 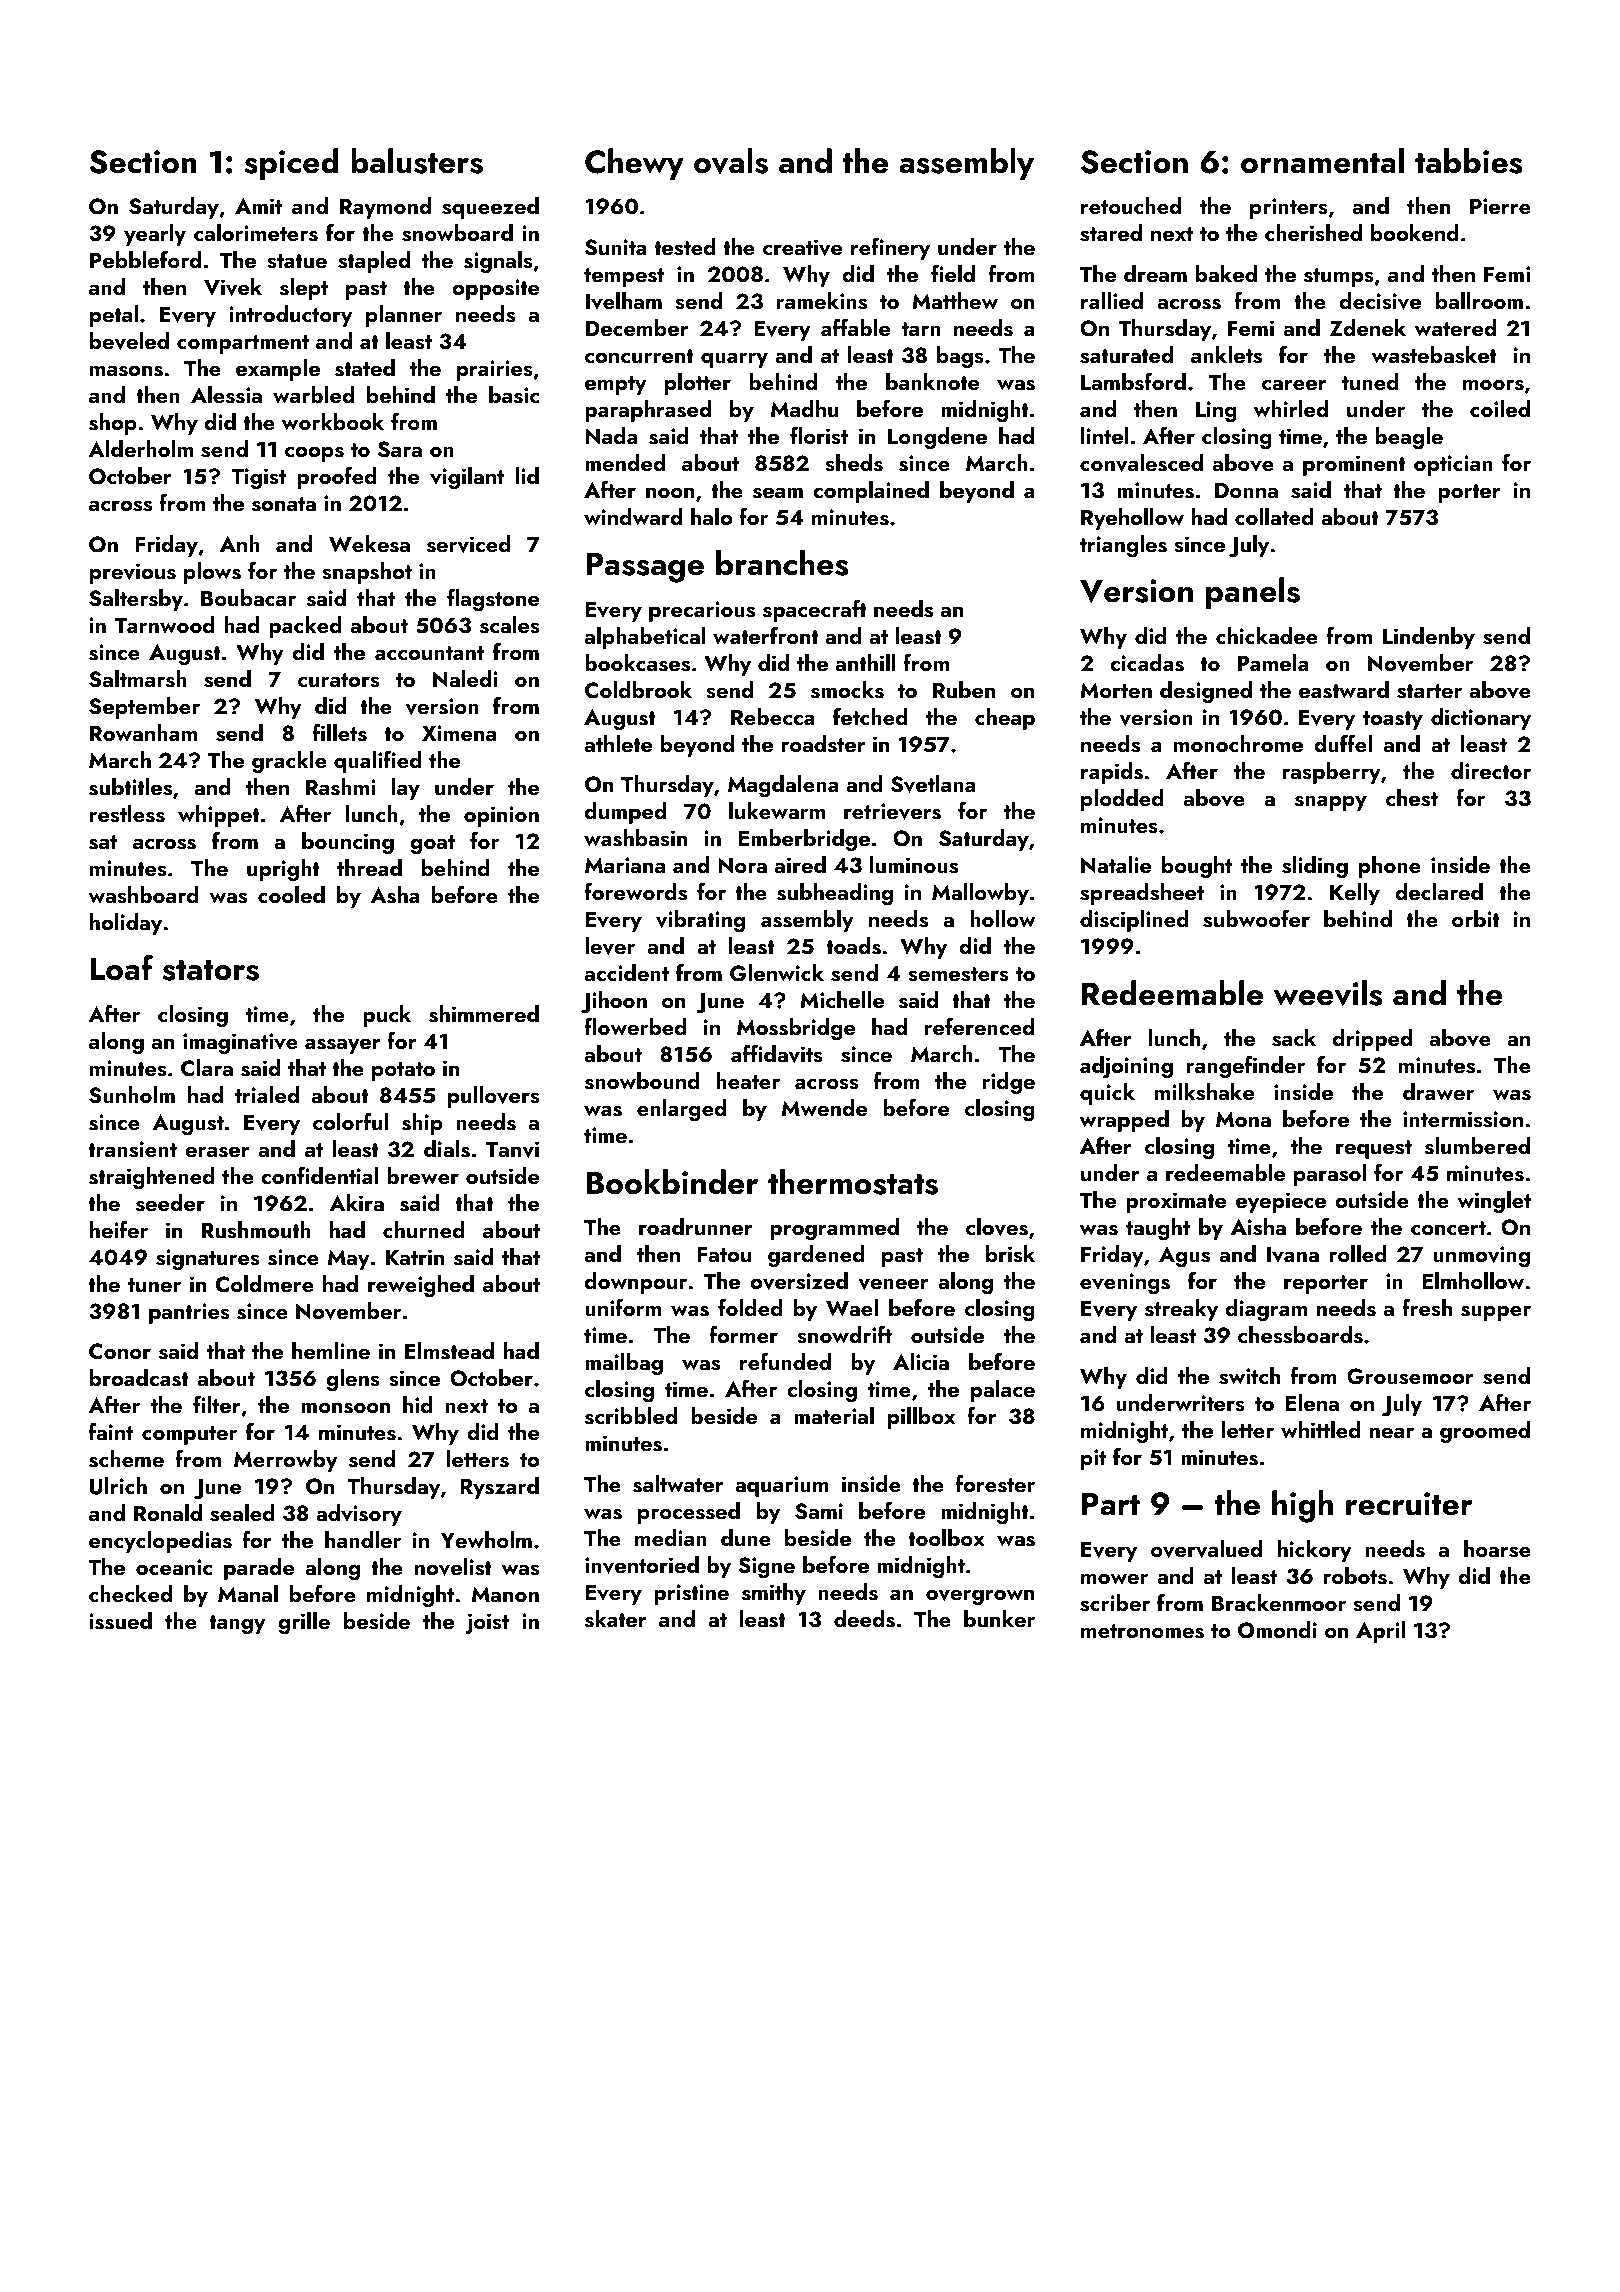 What do you see at coordinates (118, 1486) in the screenshot?
I see `Ulrich` at bounding box center [118, 1486].
